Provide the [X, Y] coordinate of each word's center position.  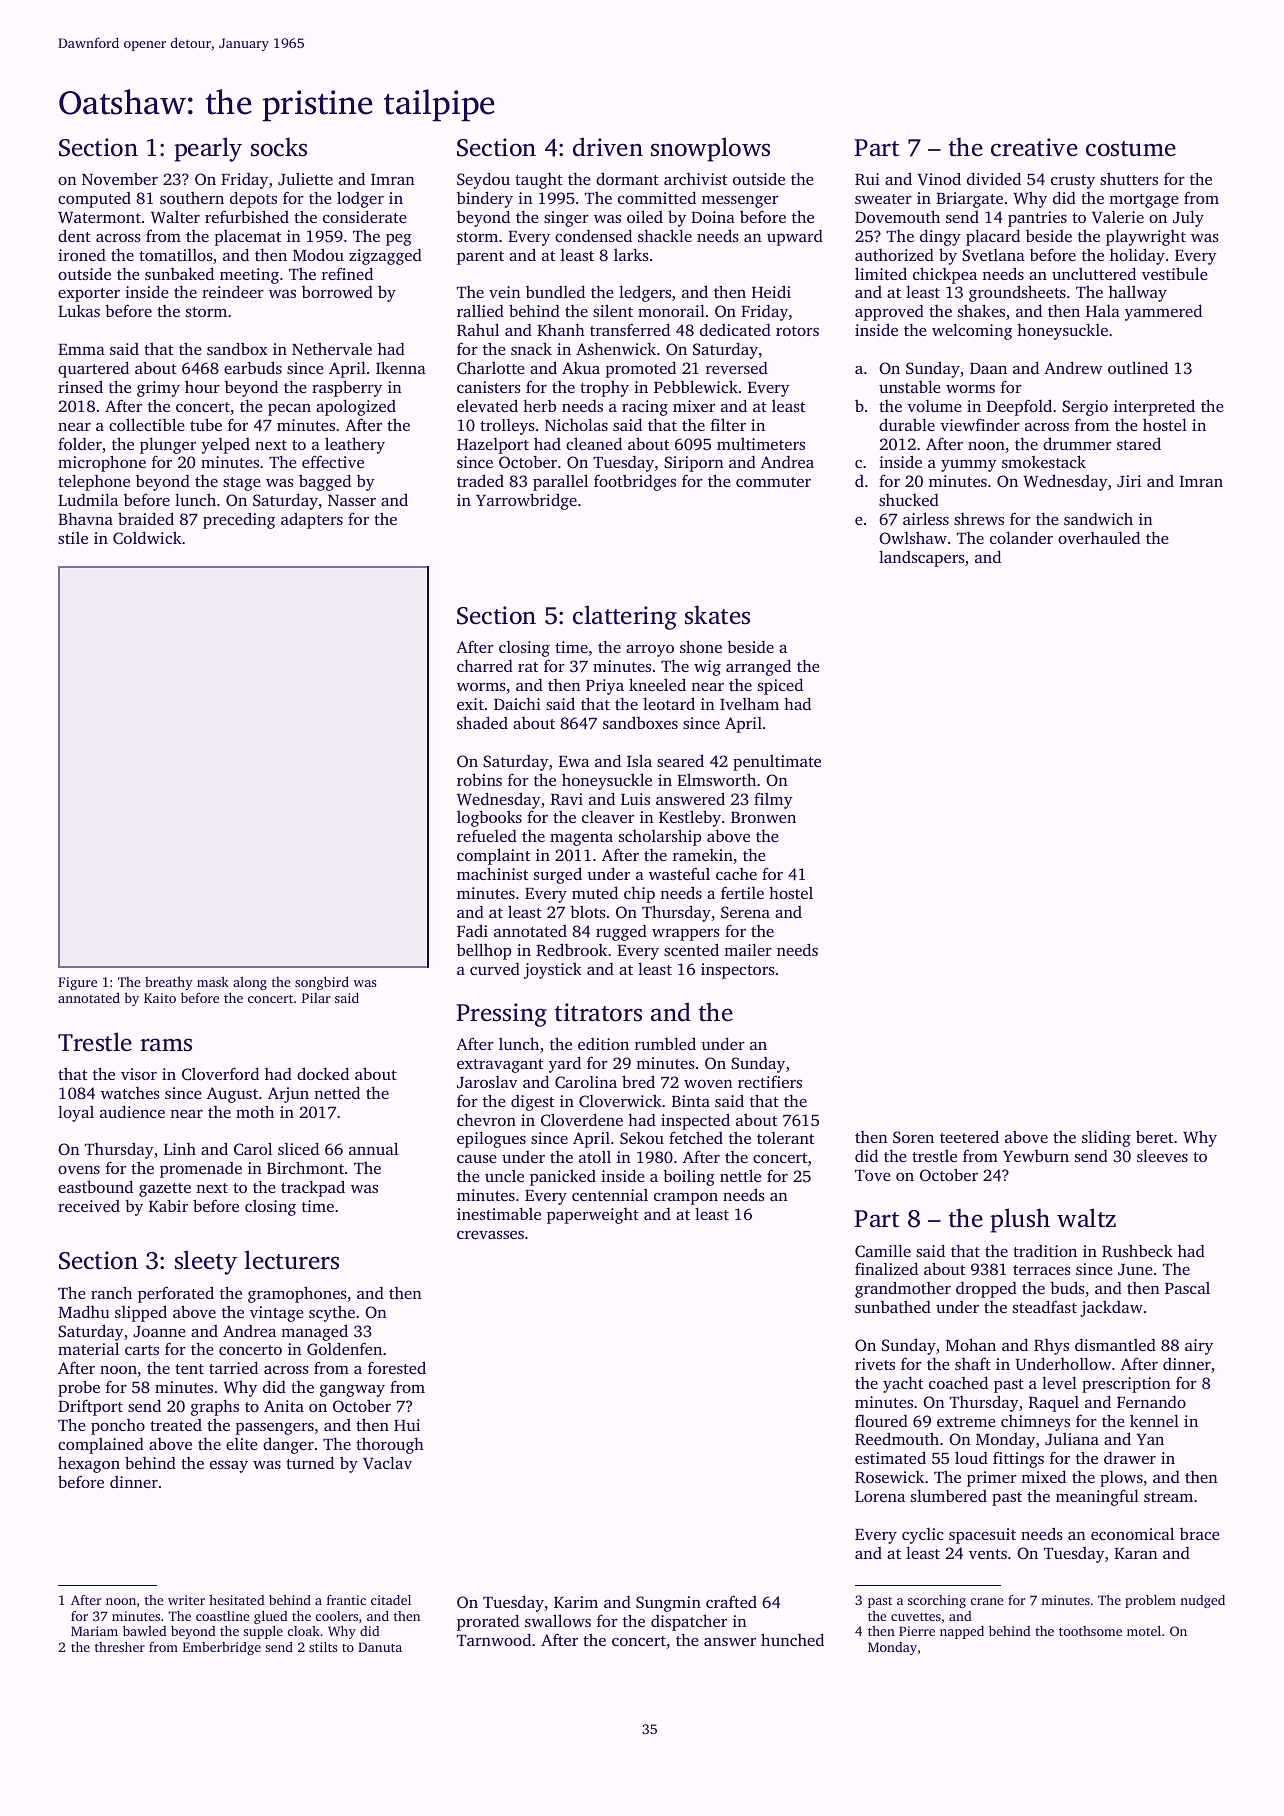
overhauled [1099, 537]
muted [595, 892]
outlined [1138, 367]
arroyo [650, 651]
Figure [77, 983]
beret [1154, 1136]
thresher [120, 1647]
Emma [81, 349]
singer [566, 219]
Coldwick [147, 538]
